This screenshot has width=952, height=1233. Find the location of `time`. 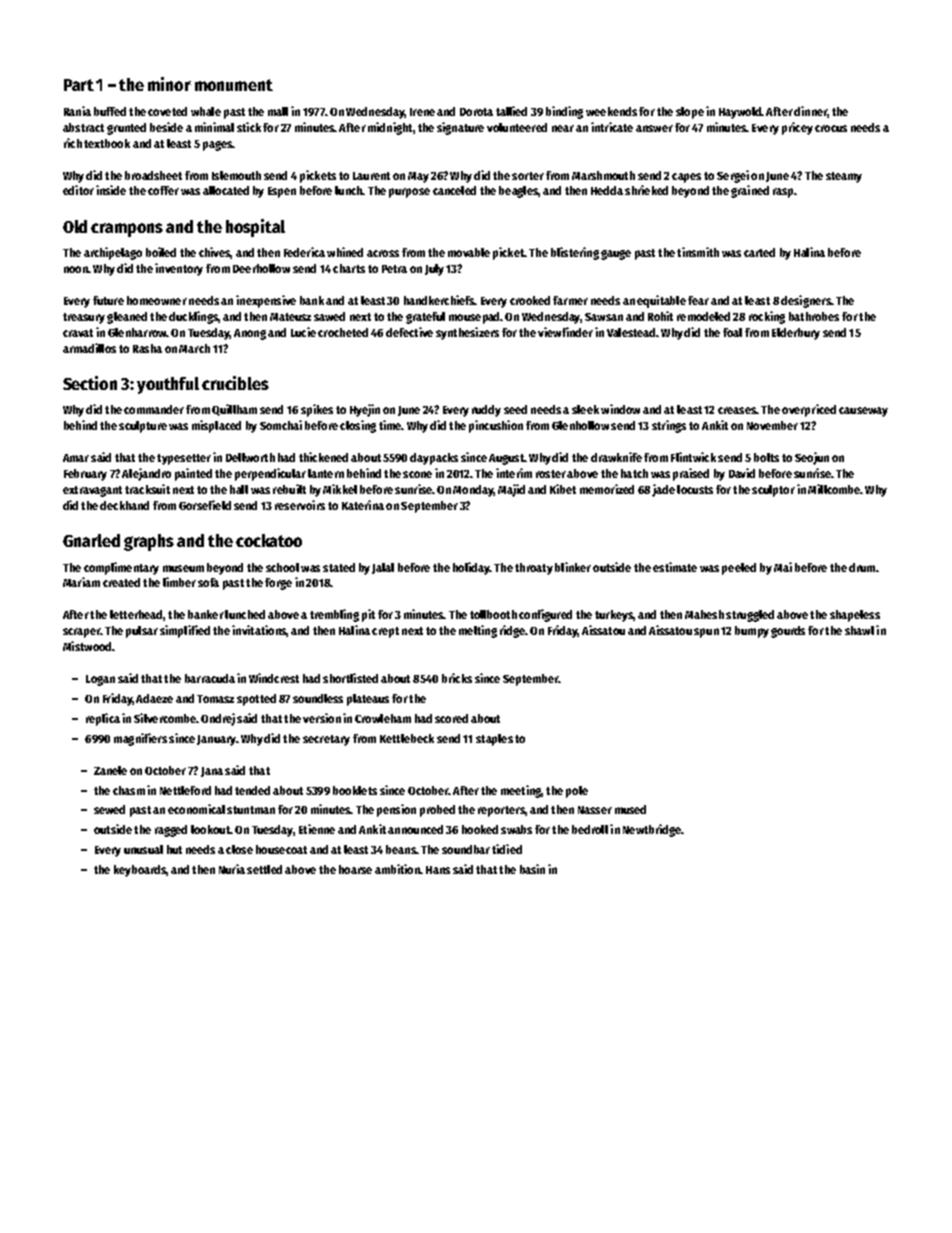

time is located at coordinates (390, 425).
